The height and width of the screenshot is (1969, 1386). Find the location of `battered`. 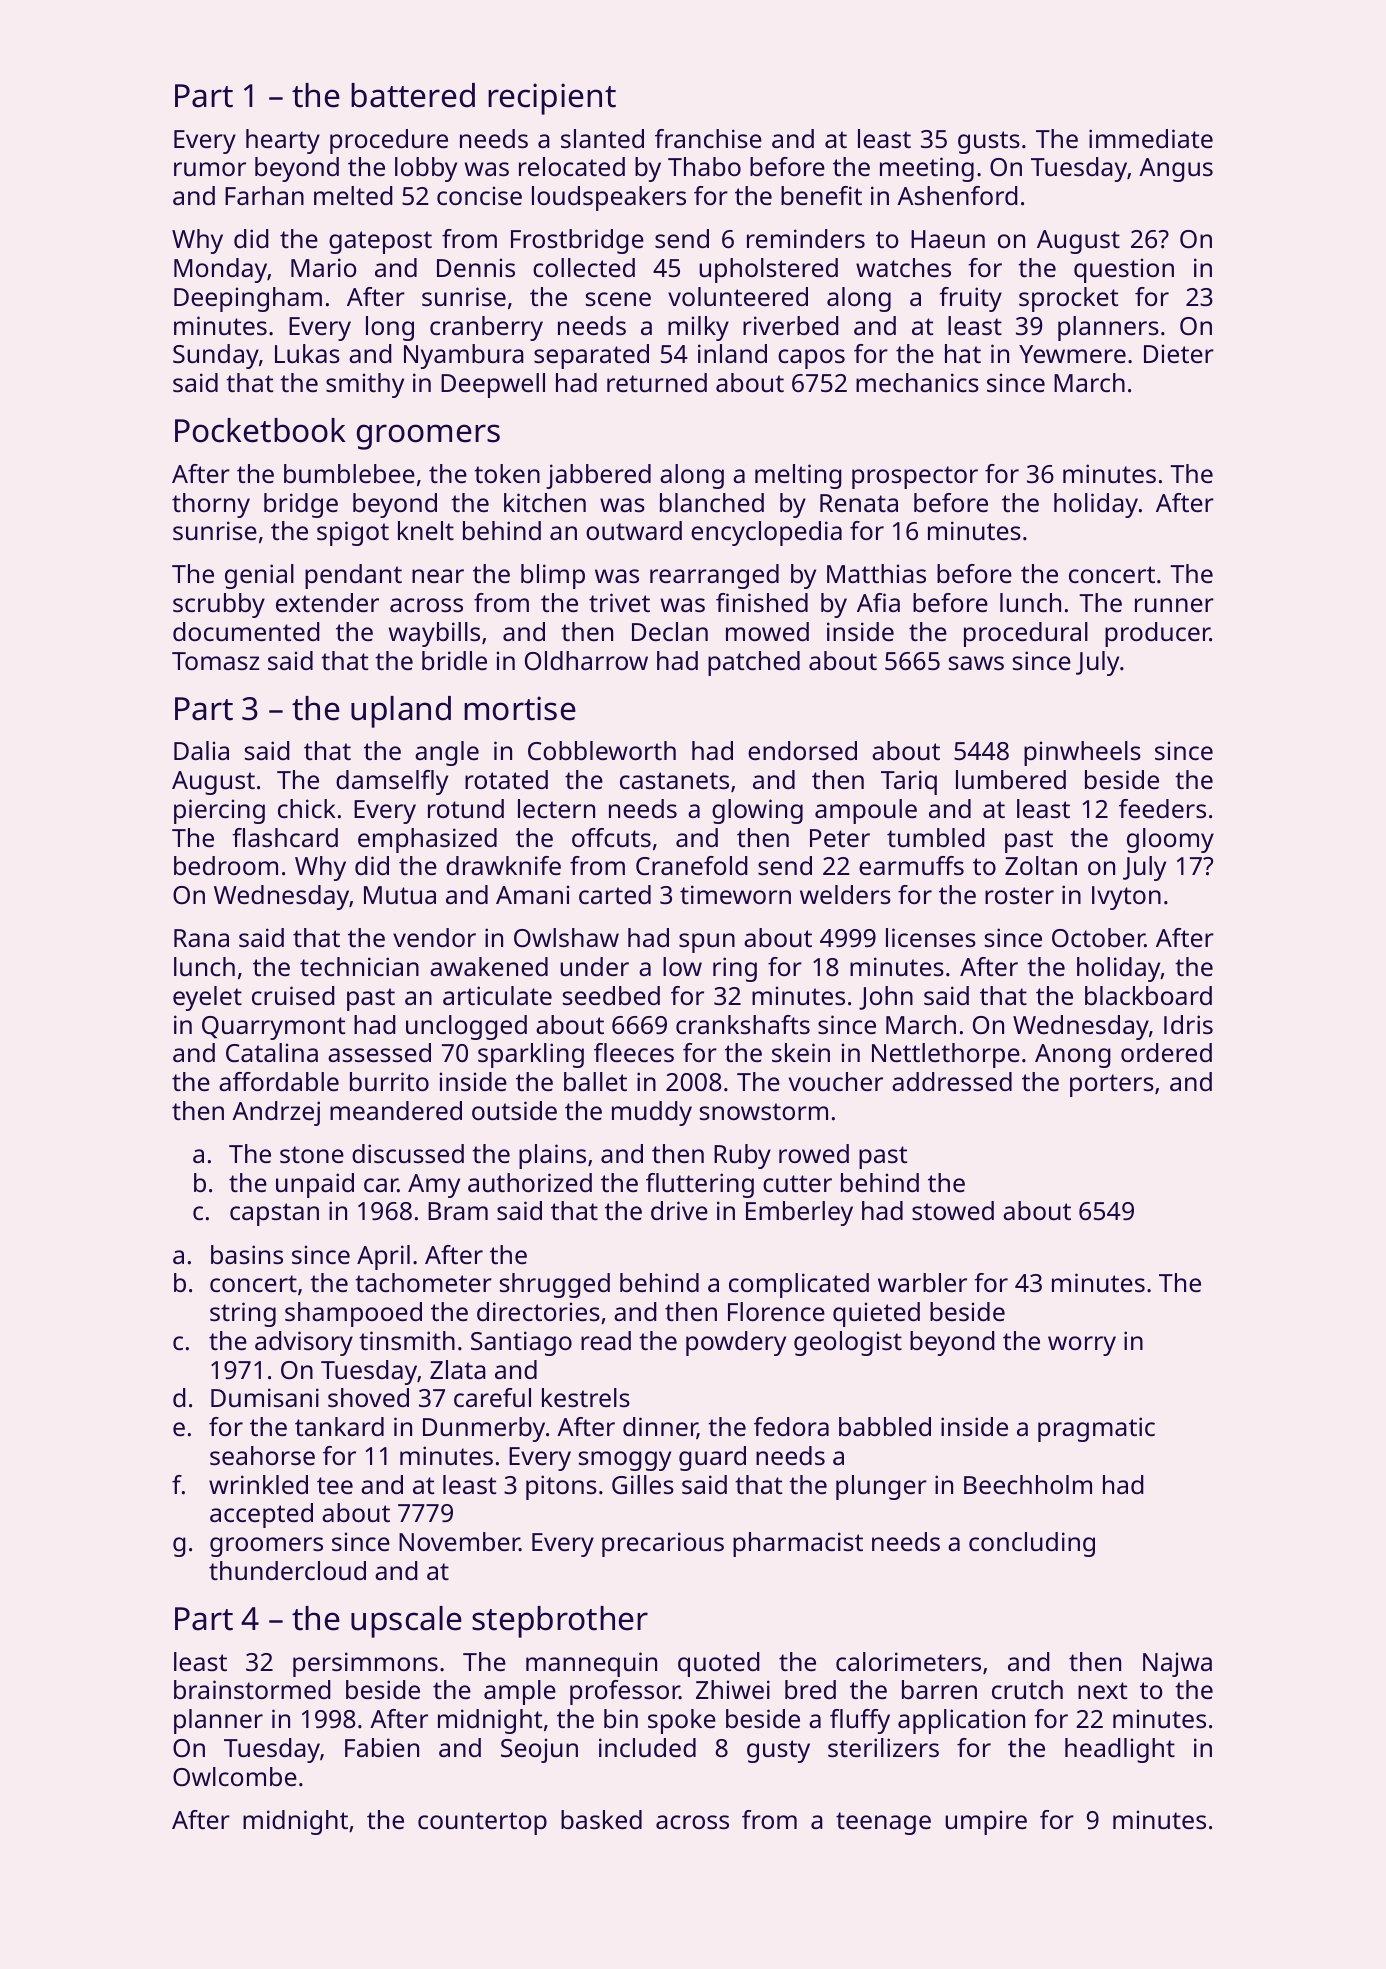

battered is located at coordinates (413, 95).
